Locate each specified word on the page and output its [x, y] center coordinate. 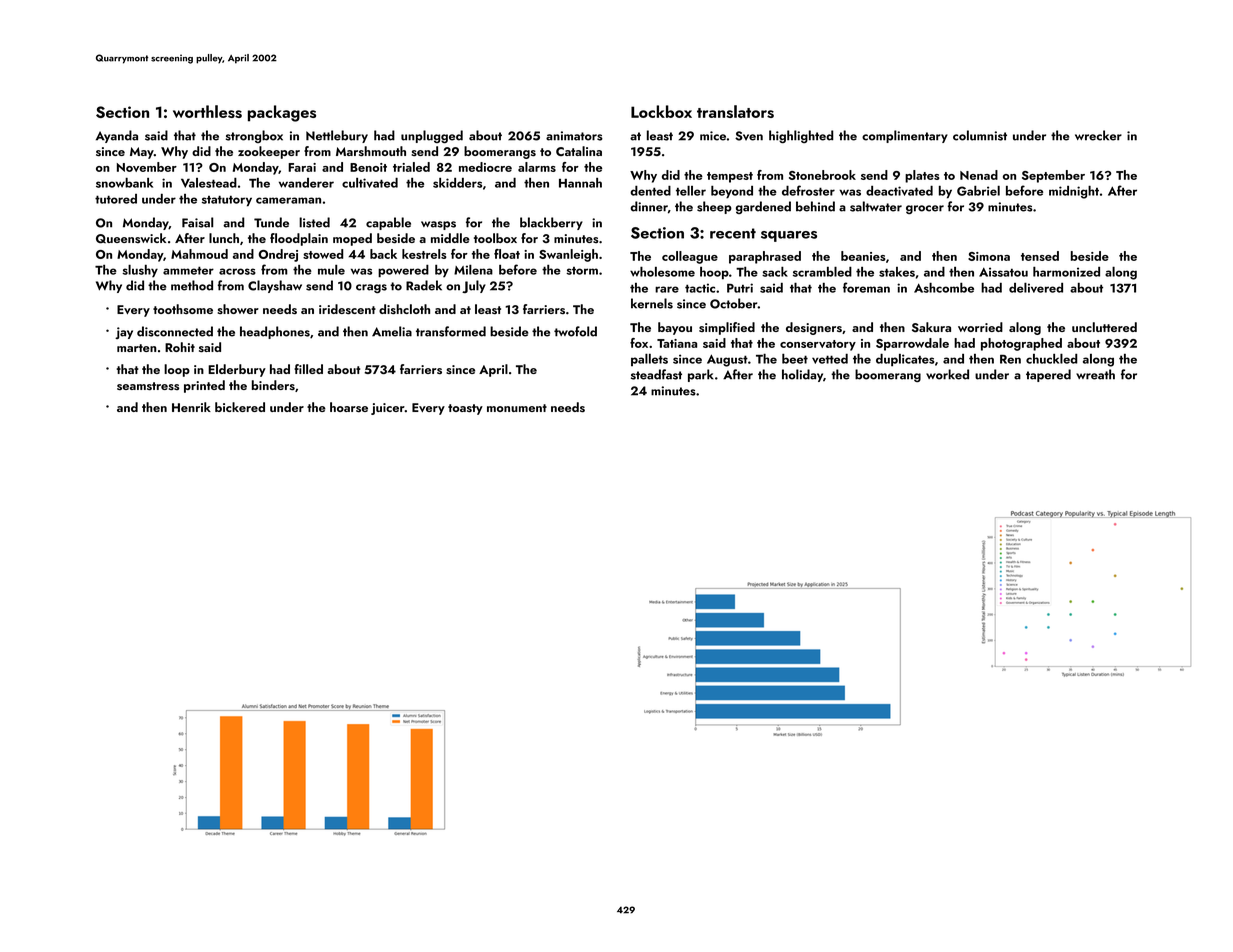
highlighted [801, 136]
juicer [388, 409]
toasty [465, 409]
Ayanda [117, 136]
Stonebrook [822, 175]
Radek [424, 285]
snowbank [124, 183]
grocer [925, 209]
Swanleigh [568, 255]
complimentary [905, 136]
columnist [980, 135]
